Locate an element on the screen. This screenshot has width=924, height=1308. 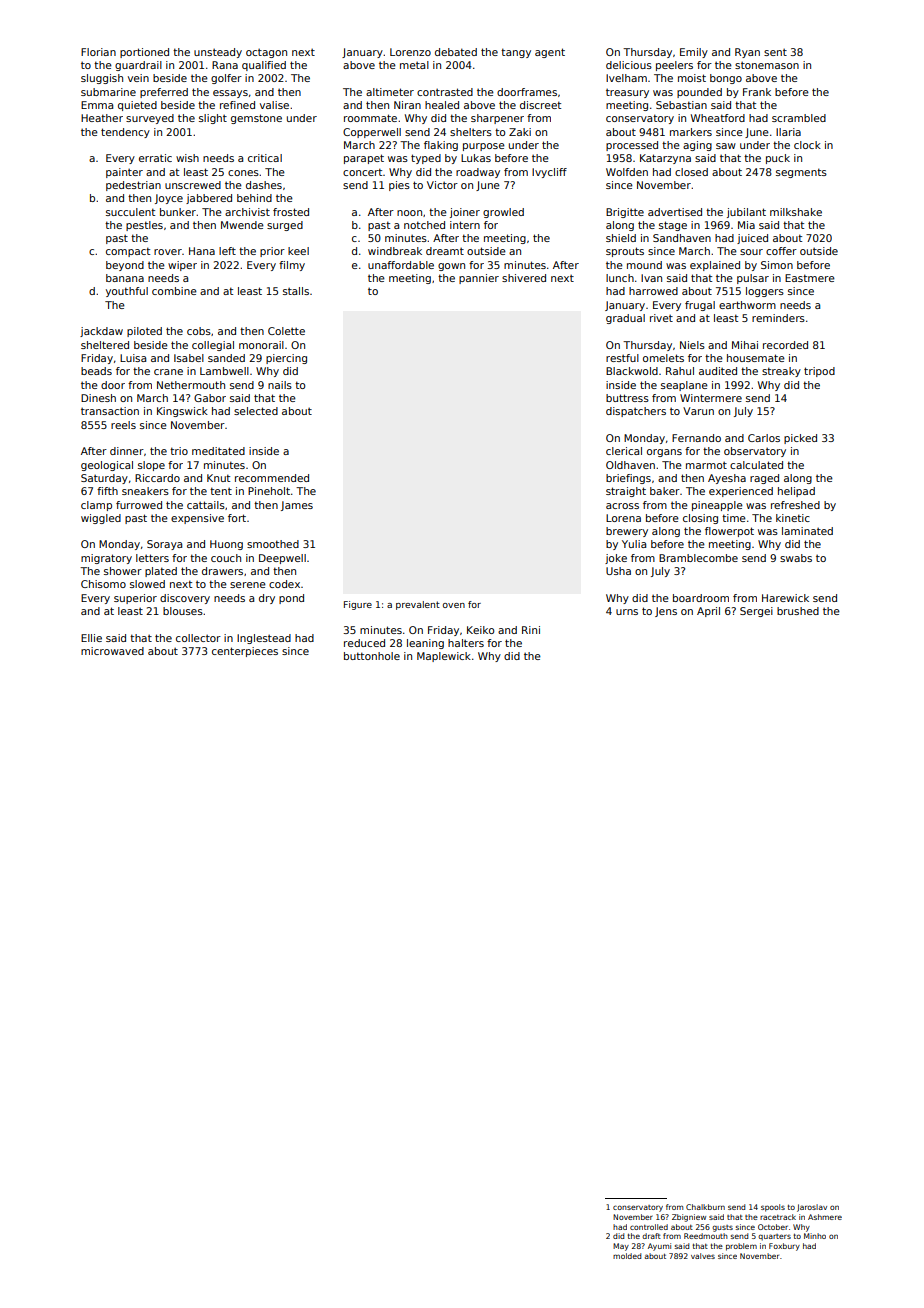
puck is located at coordinates (778, 159).
